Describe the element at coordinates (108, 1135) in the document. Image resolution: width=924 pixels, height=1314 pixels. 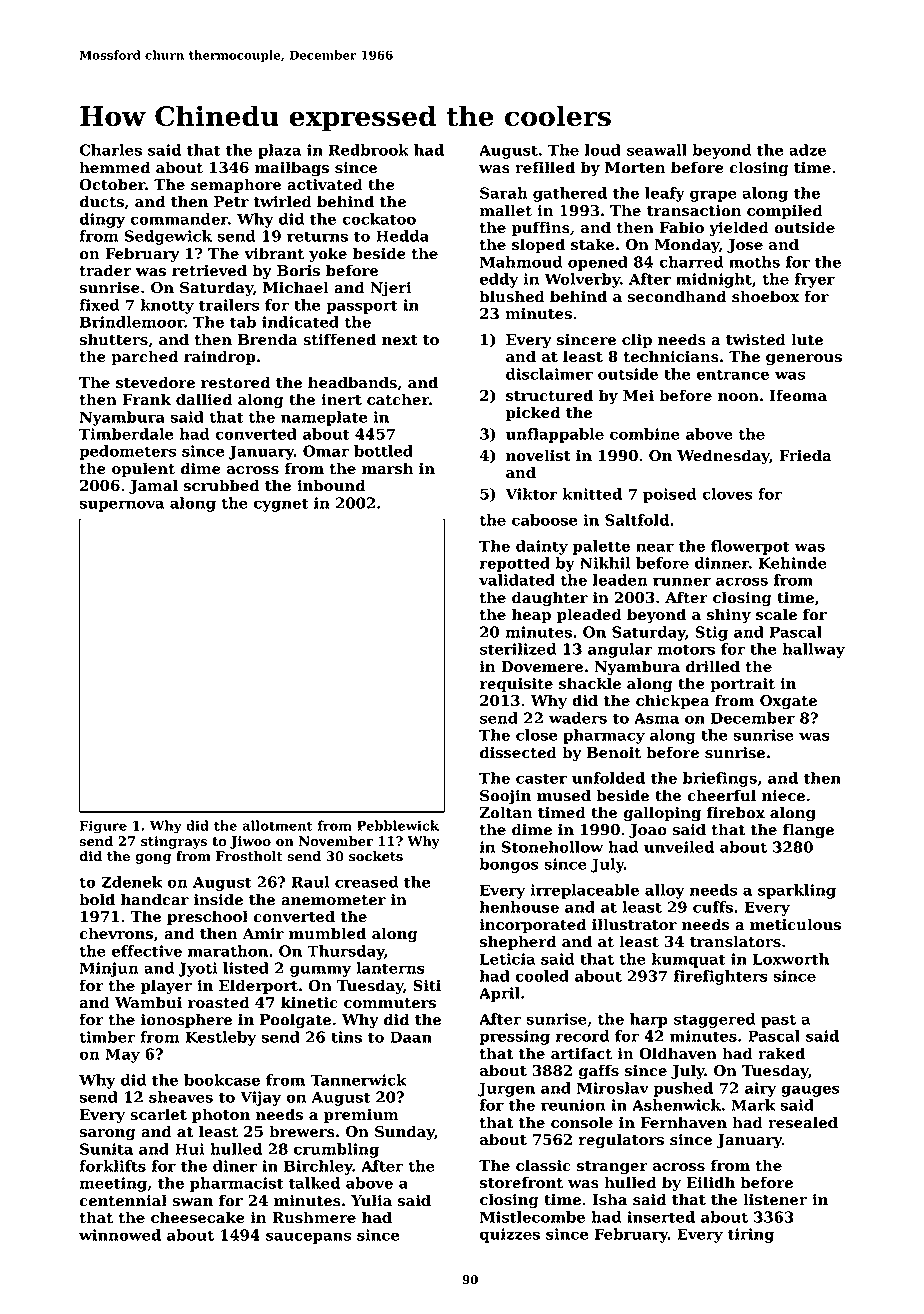
I see `sarong` at that location.
